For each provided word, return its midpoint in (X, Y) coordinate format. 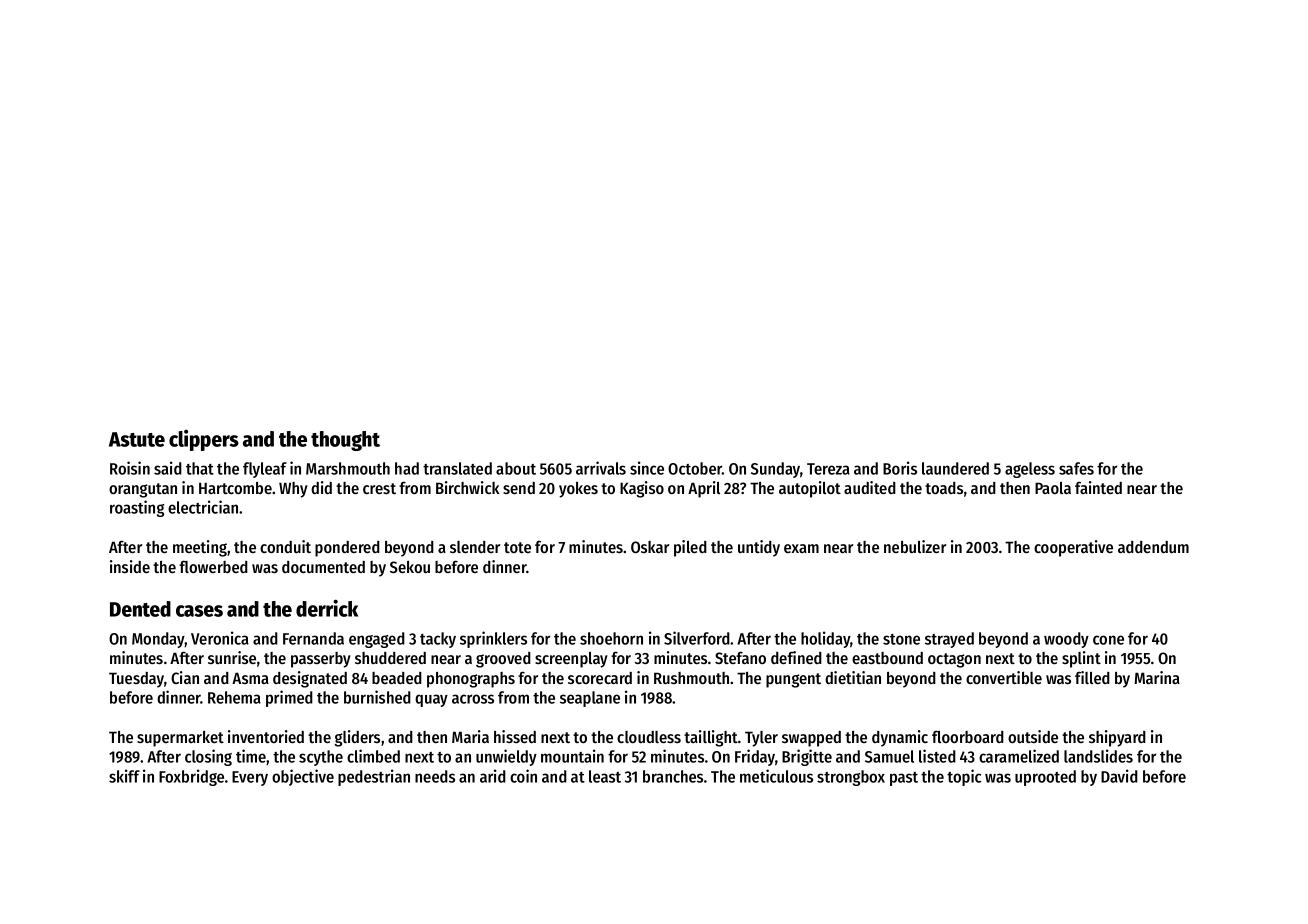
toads (944, 488)
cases (199, 611)
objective (303, 777)
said (168, 468)
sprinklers (493, 639)
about (516, 468)
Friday (755, 757)
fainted (1098, 487)
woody (1066, 640)
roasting (137, 508)
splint (1081, 659)
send (519, 488)
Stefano (740, 657)
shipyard (1117, 738)
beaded (397, 678)
